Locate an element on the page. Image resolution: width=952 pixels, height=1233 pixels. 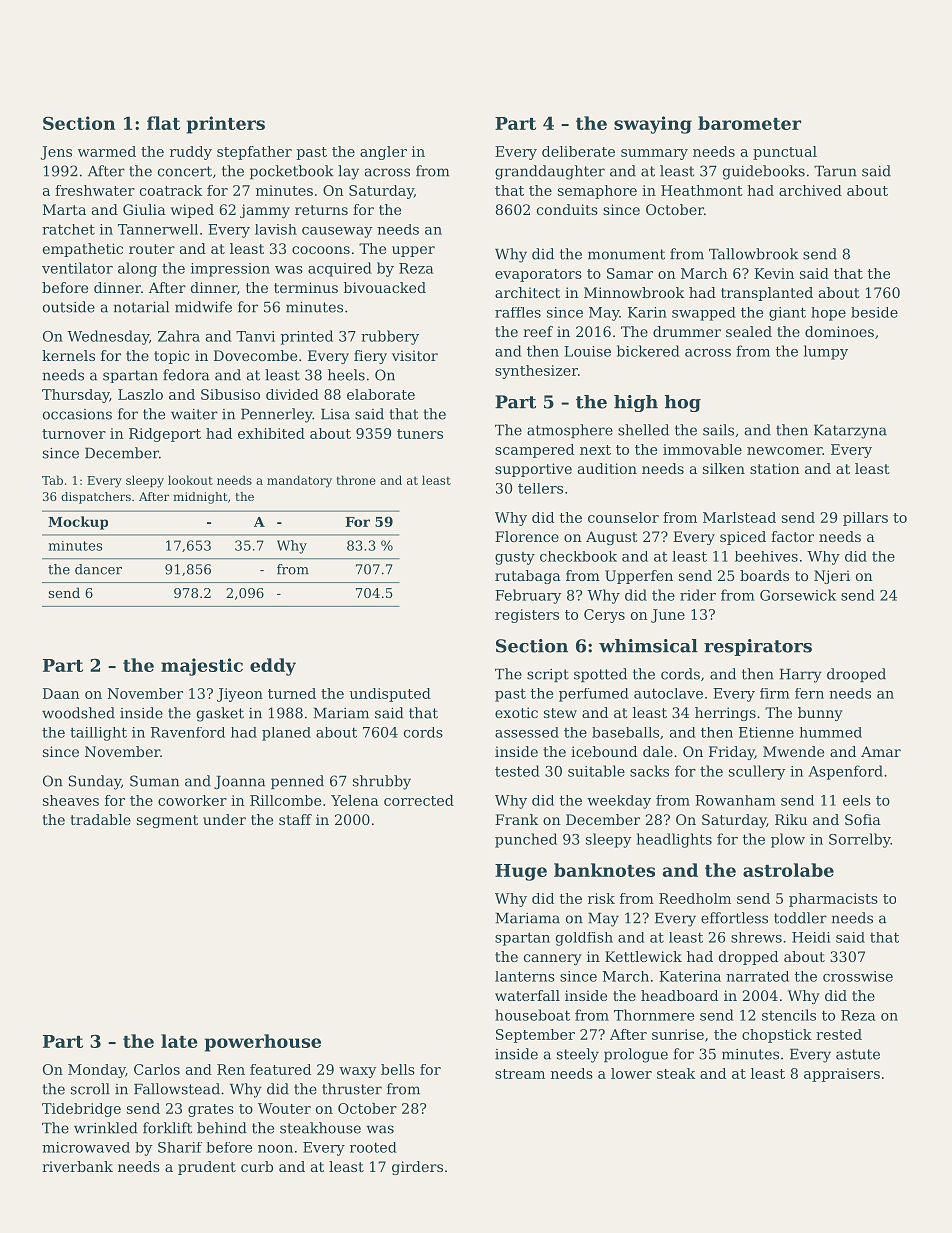
barometer is located at coordinates (749, 123).
